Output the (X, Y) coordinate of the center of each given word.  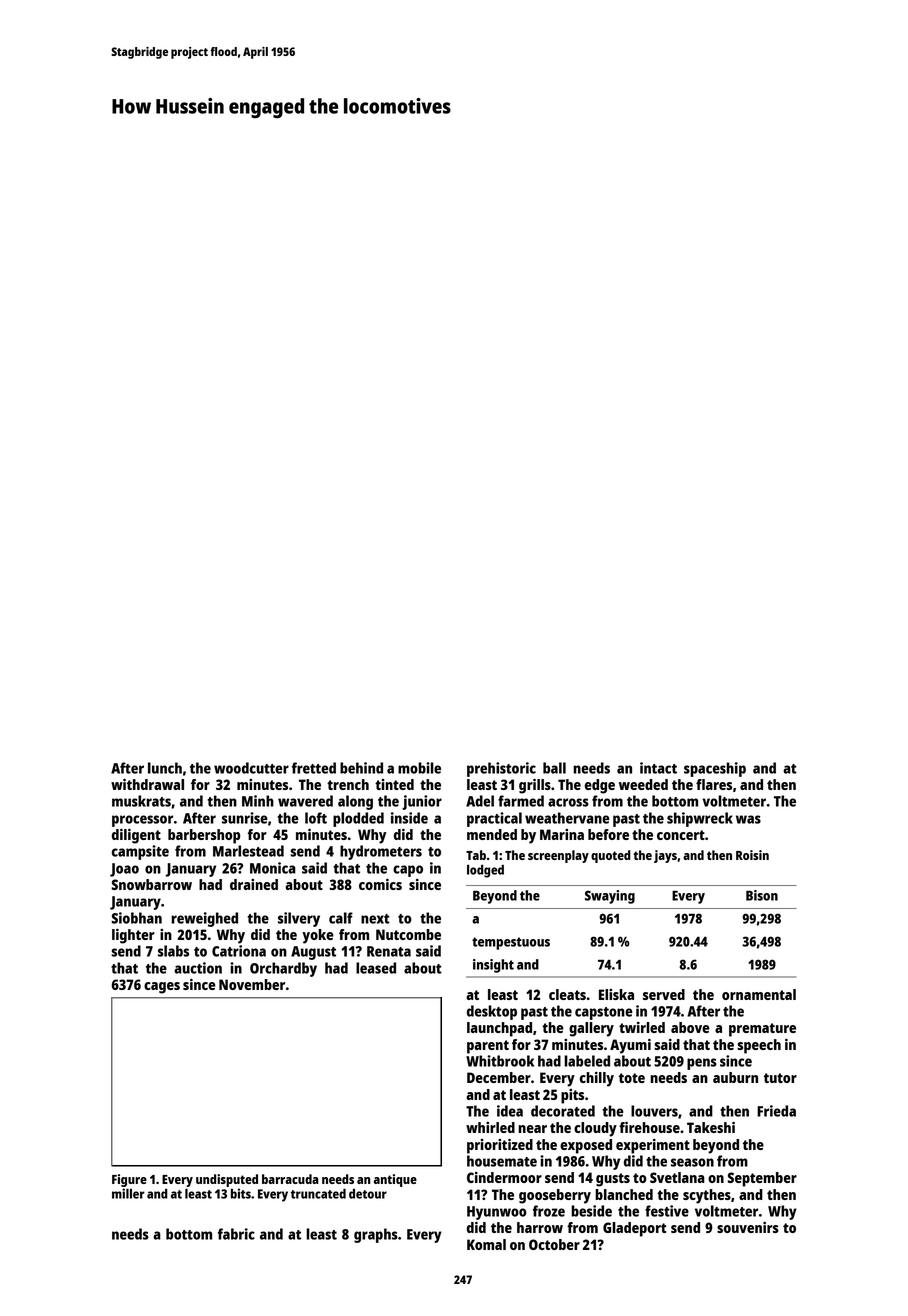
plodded (358, 819)
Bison (762, 895)
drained (254, 884)
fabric (236, 1234)
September (762, 1179)
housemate (502, 1161)
